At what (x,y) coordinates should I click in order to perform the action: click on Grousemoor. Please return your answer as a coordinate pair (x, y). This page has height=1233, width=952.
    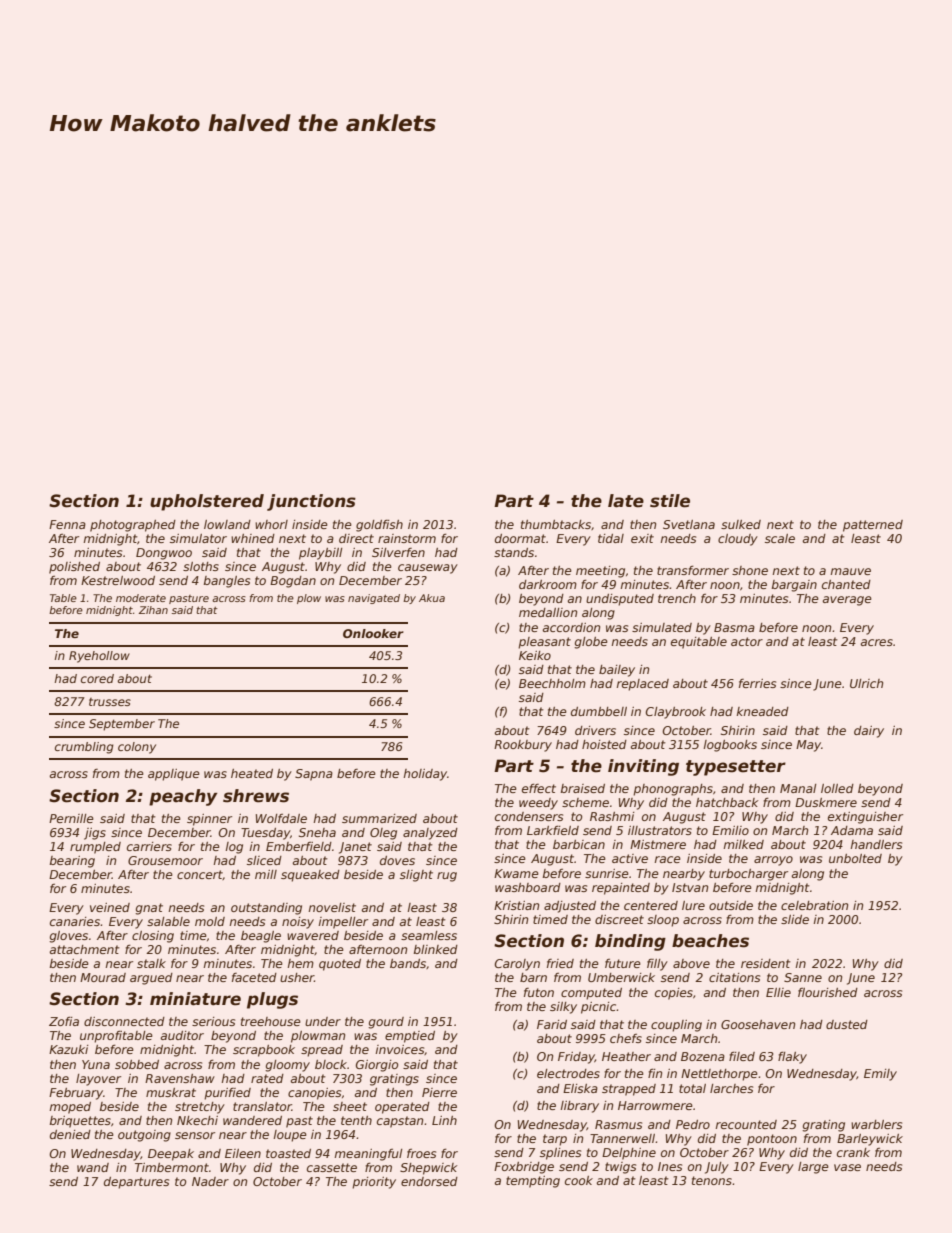
    Looking at the image, I should click on (165, 860).
